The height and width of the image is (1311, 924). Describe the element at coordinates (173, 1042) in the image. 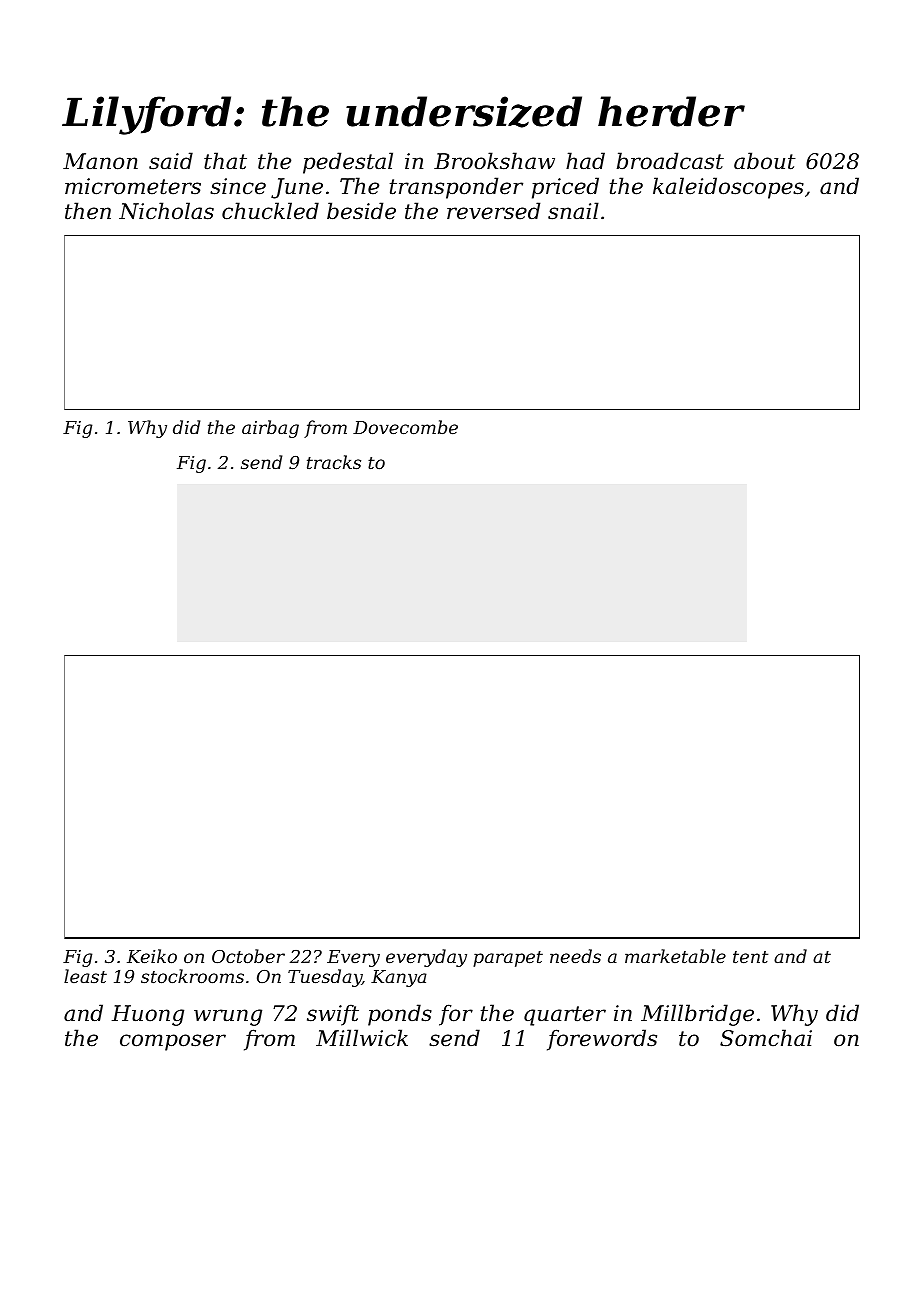

I see `composer` at that location.
